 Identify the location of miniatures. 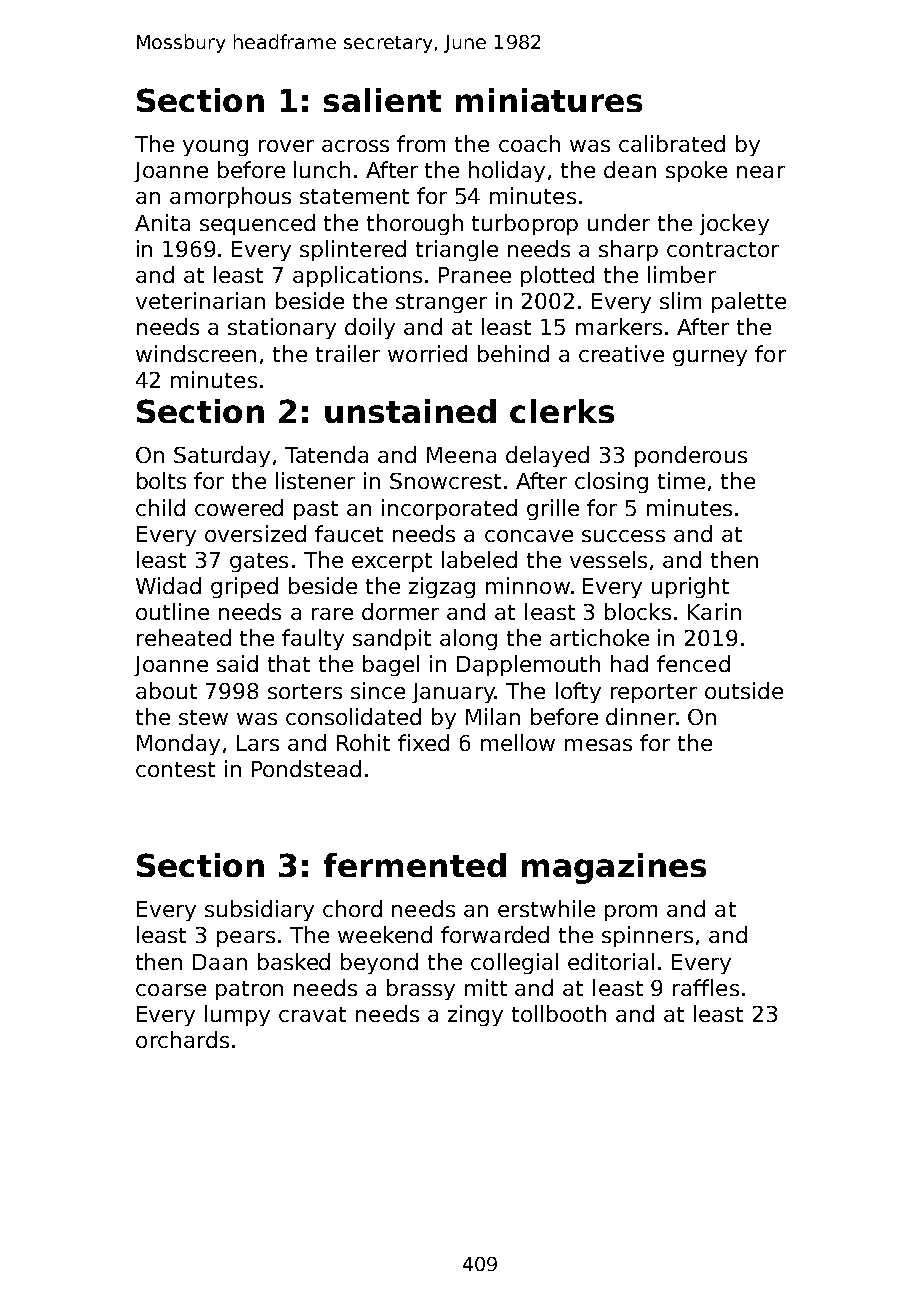
(549, 100).
